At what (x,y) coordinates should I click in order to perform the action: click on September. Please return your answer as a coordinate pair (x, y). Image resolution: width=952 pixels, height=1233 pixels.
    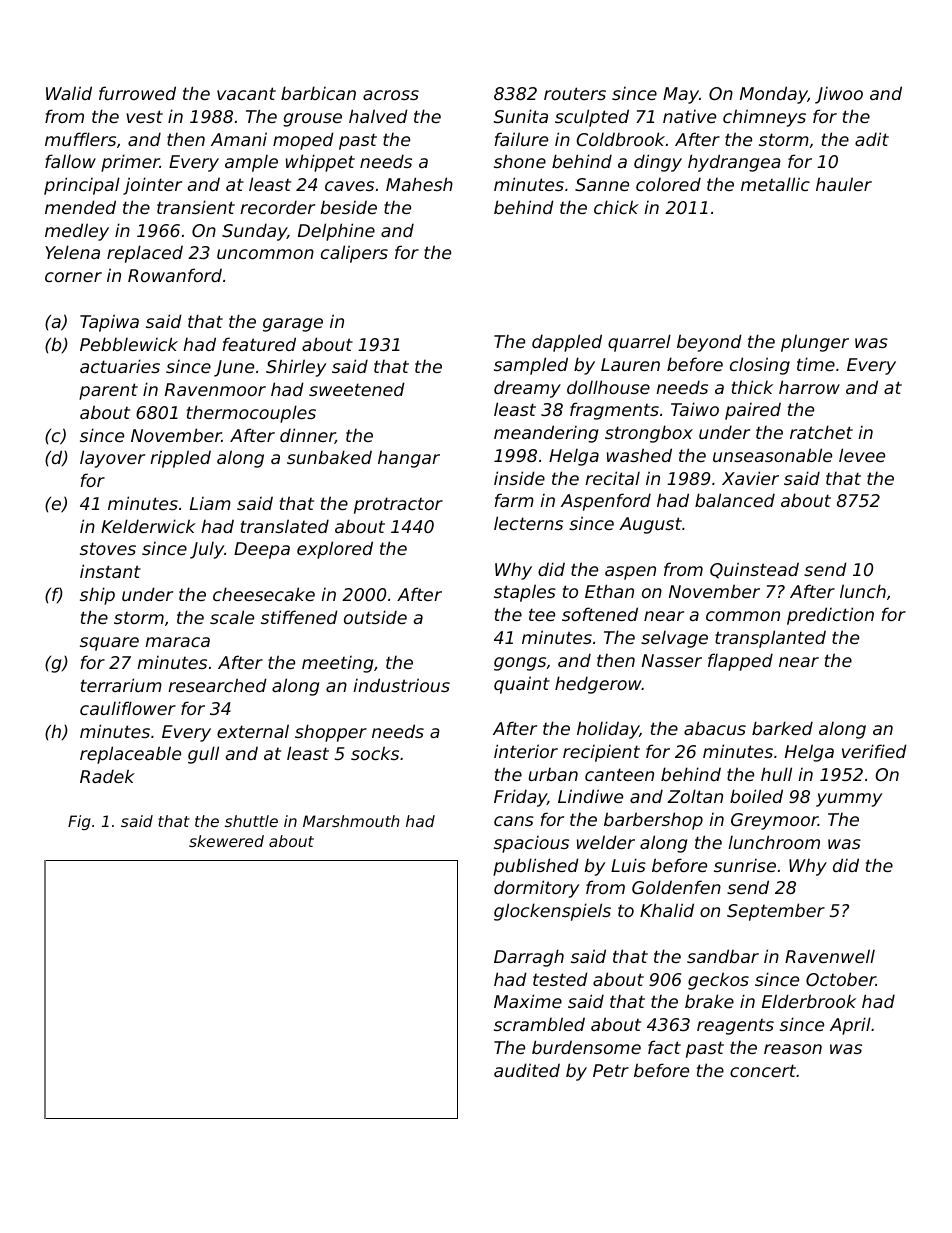
    Looking at the image, I should click on (776, 912).
